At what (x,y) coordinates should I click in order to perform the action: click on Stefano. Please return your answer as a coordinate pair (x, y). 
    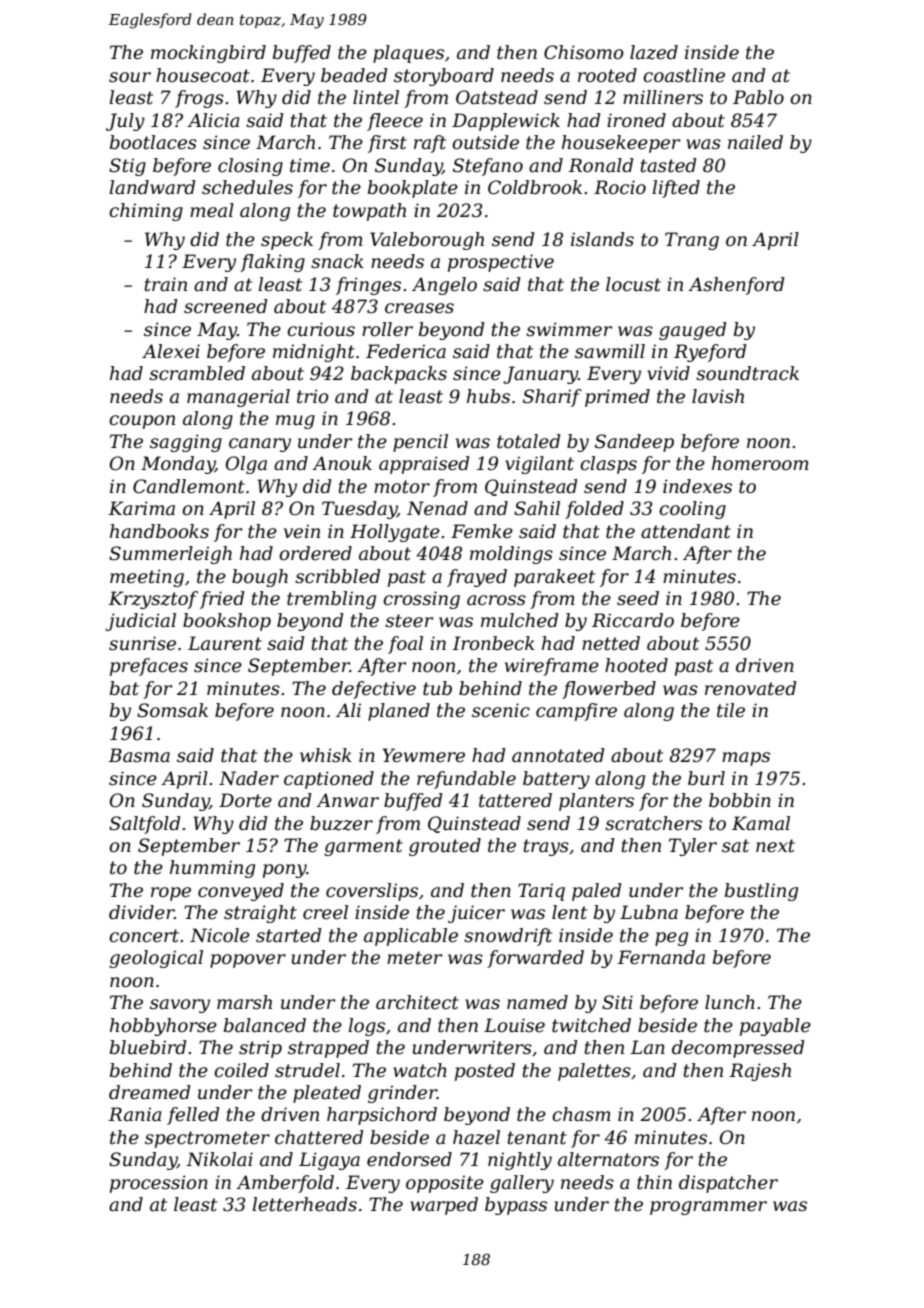
    Looking at the image, I should click on (488, 167).
